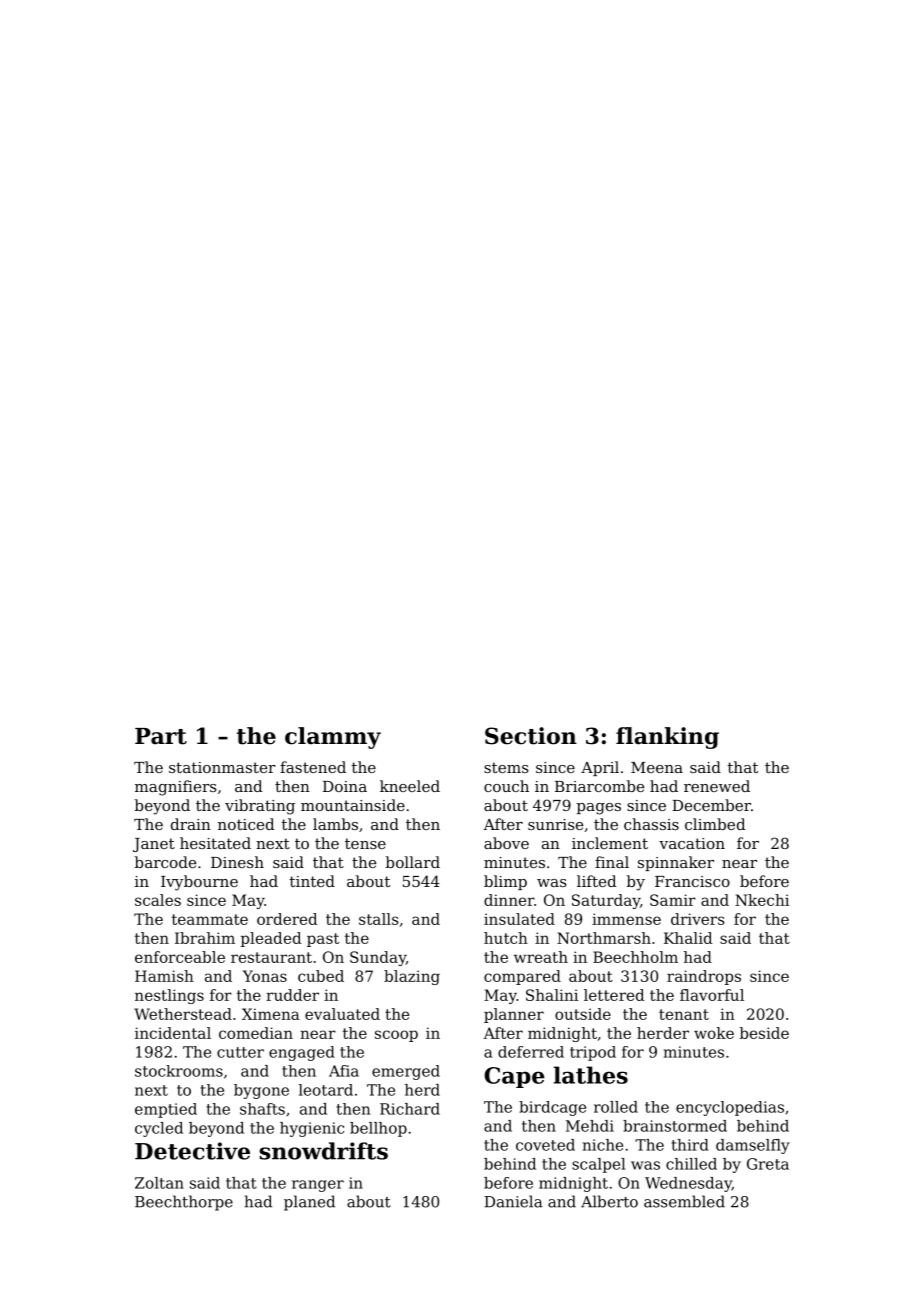 The width and height of the page is (924, 1314). I want to click on clammy, so click(333, 738).
